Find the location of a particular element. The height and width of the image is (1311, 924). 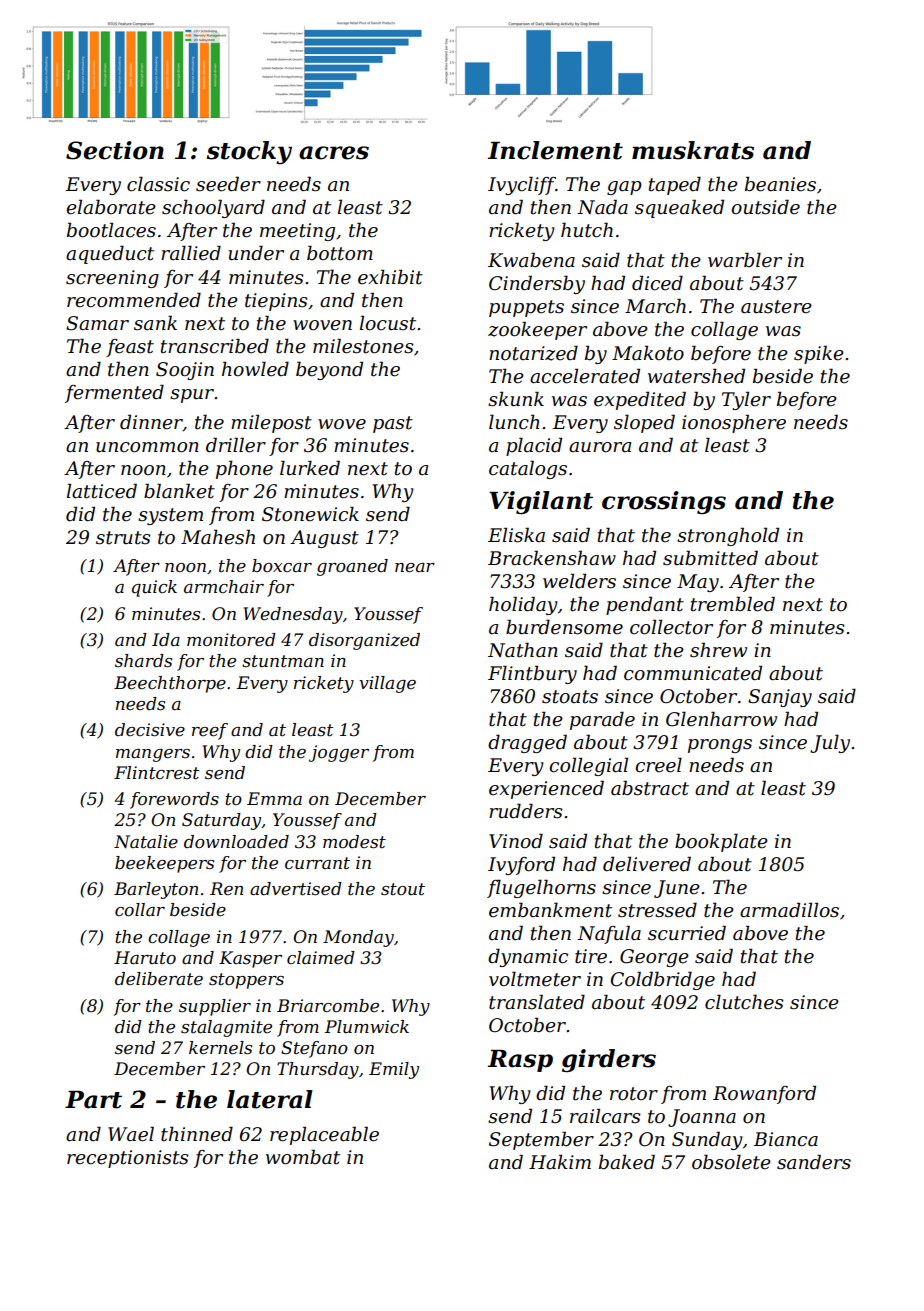

communicated is located at coordinates (693, 673).
